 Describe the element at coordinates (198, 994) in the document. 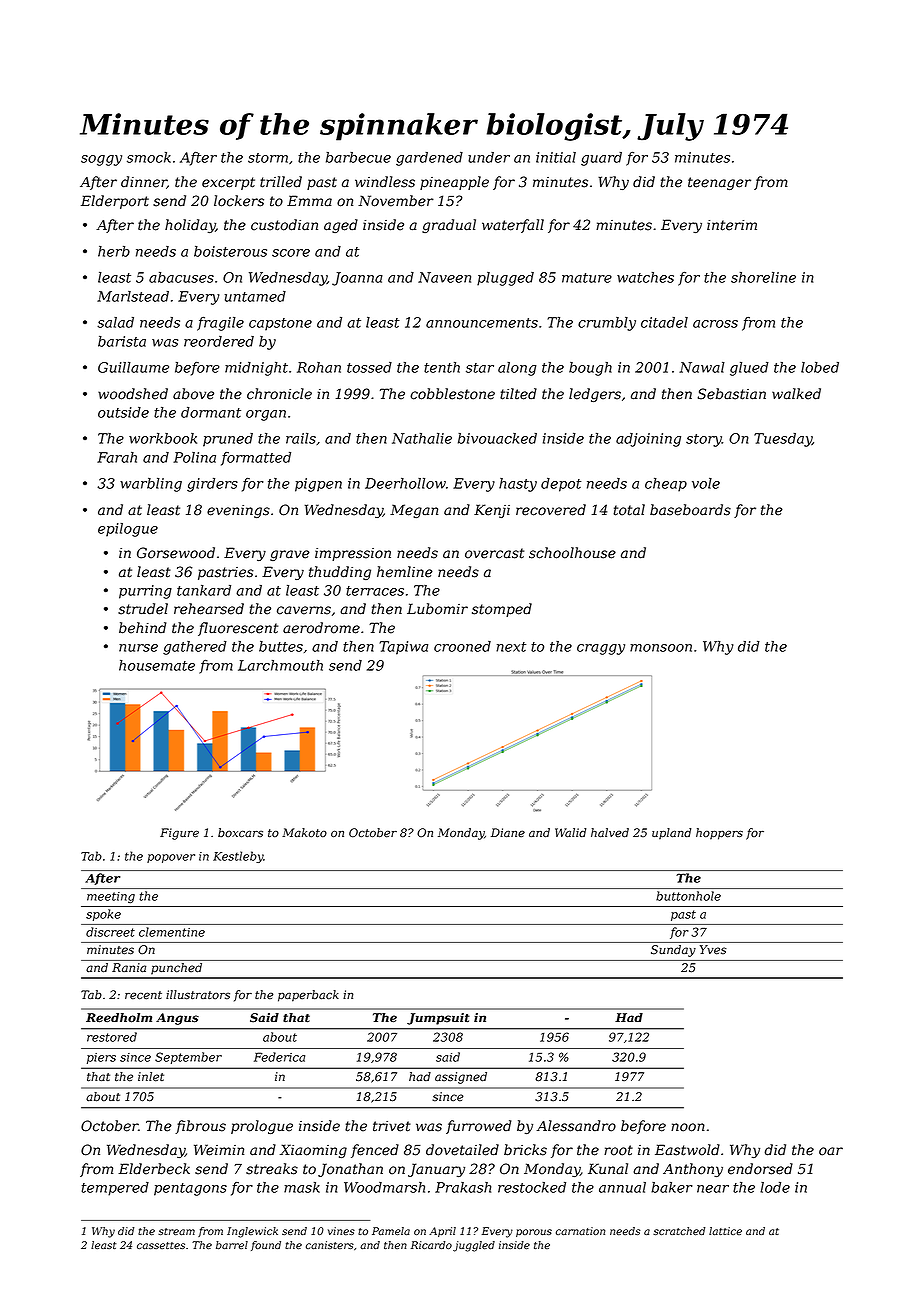

I see `illustrators` at that location.
